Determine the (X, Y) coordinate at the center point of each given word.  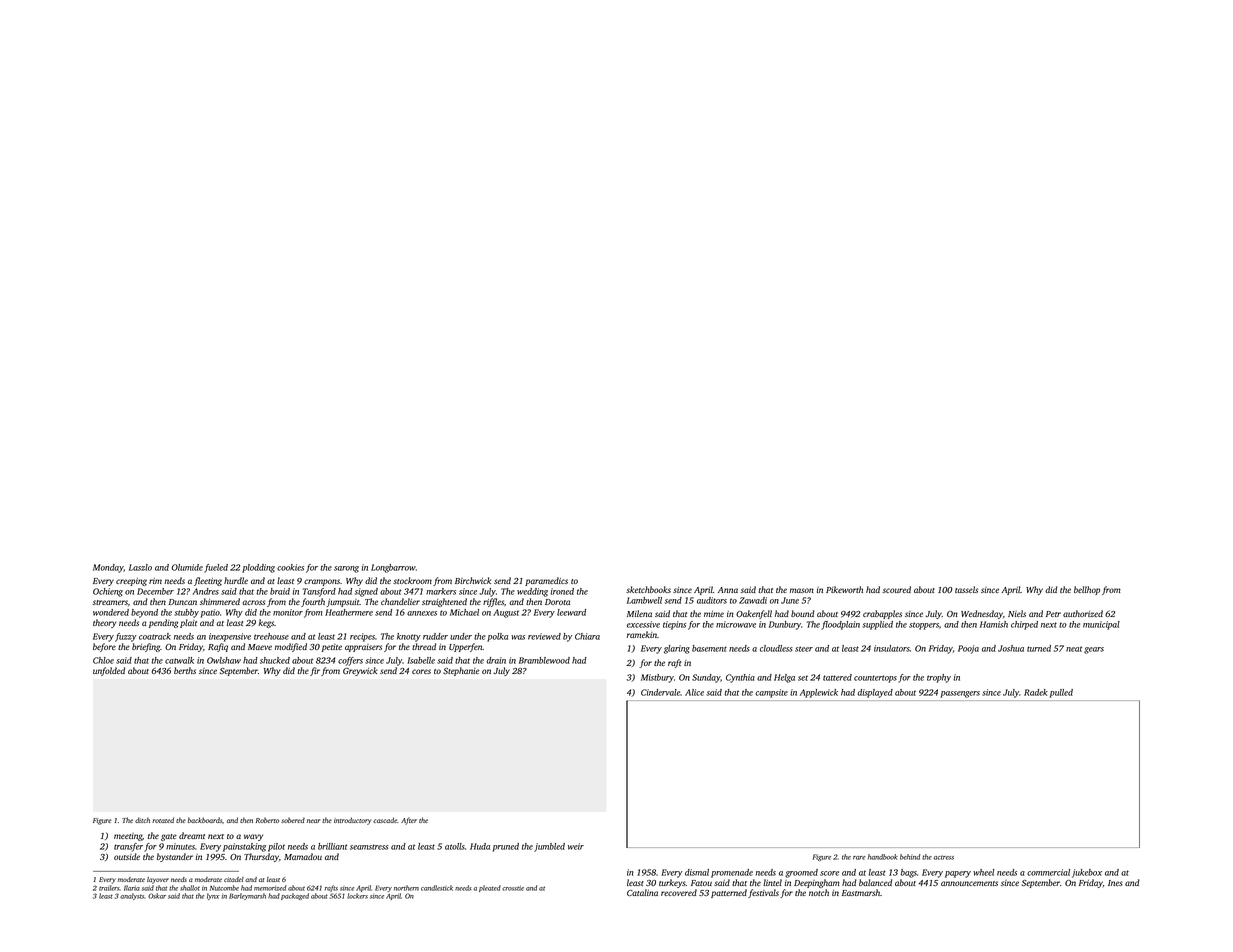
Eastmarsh (861, 892)
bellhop (1087, 590)
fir (315, 671)
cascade (385, 820)
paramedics (546, 581)
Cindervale (660, 692)
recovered (679, 892)
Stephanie (461, 671)
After (409, 821)
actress (944, 857)
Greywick (360, 671)
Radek (1036, 692)
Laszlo (140, 567)
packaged (295, 896)
